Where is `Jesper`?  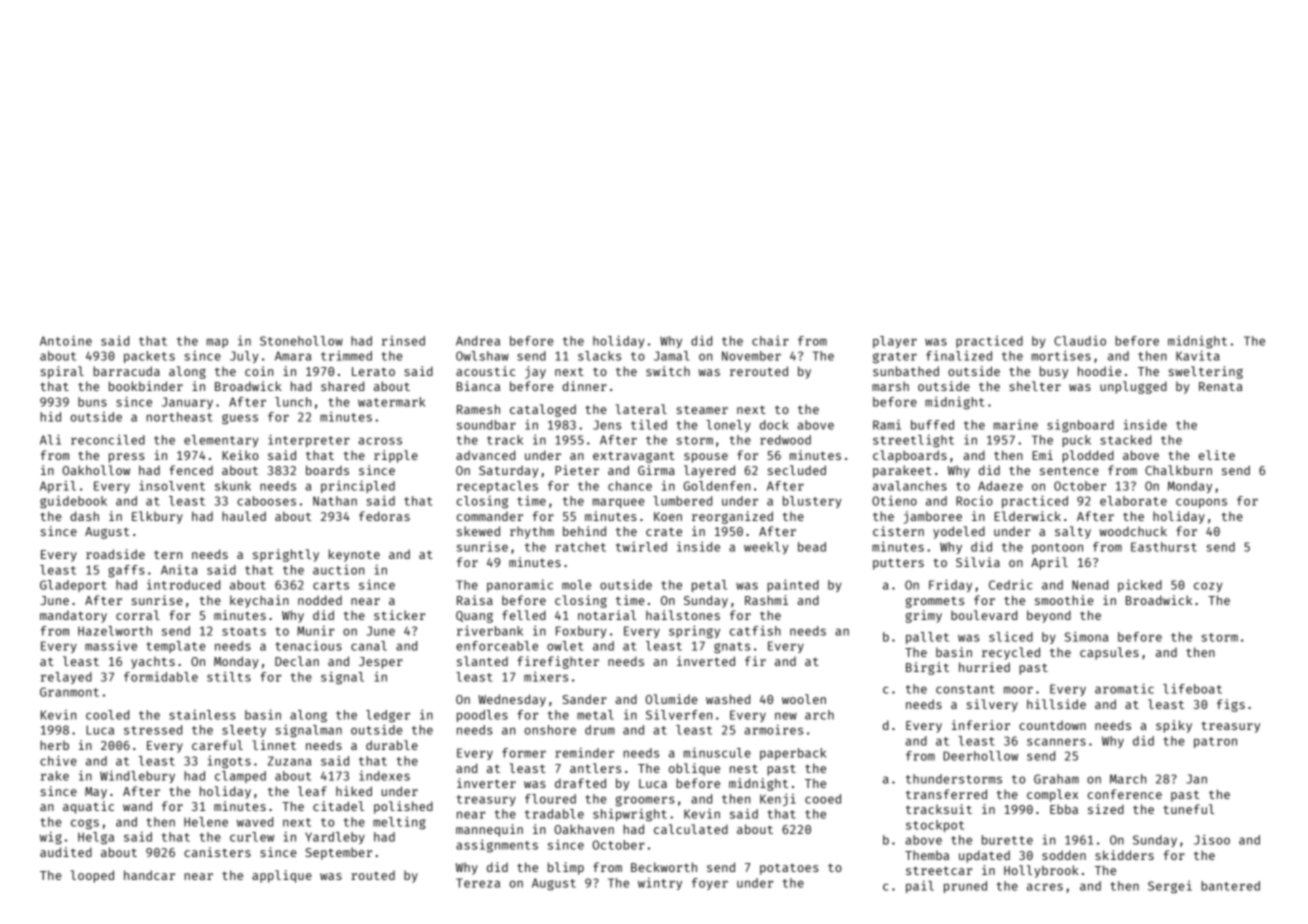 Jesper is located at coordinates (381, 663).
